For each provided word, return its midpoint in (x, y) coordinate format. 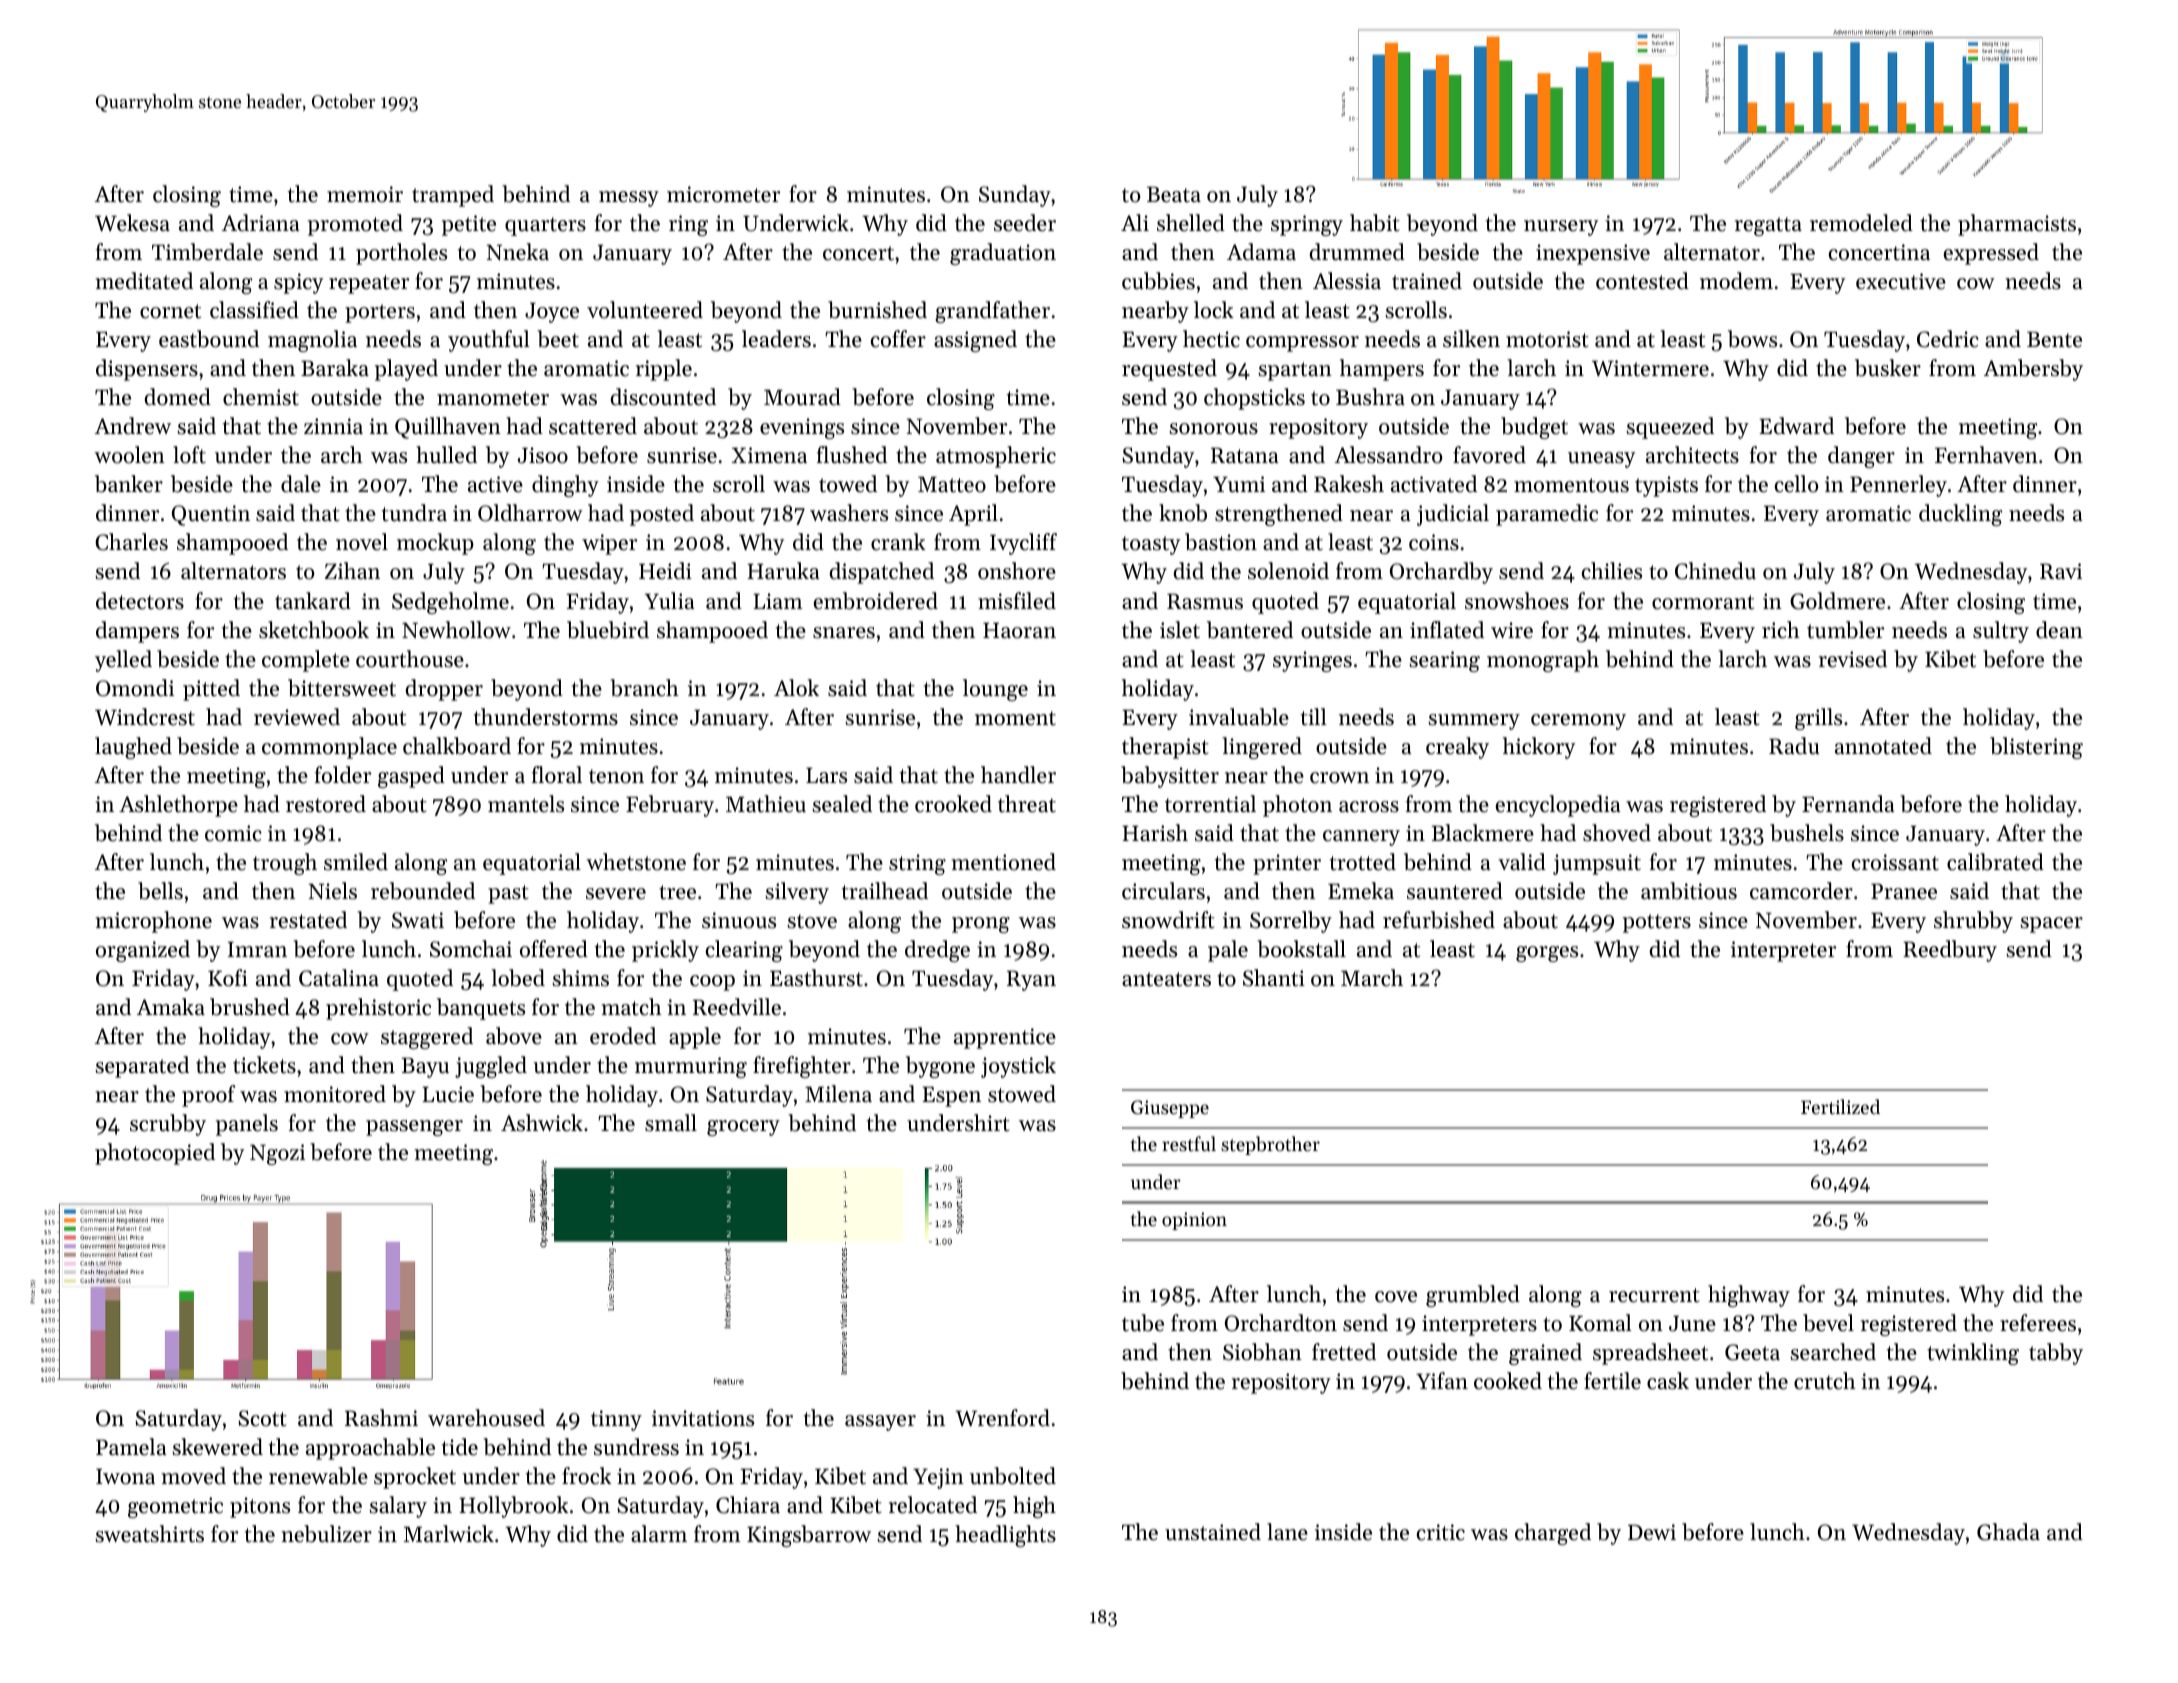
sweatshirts (150, 1534)
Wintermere (1650, 368)
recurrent (1654, 1295)
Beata (1174, 194)
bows (1752, 339)
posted (662, 515)
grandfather (992, 312)
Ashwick (542, 1123)
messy (629, 199)
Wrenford (1002, 1418)
